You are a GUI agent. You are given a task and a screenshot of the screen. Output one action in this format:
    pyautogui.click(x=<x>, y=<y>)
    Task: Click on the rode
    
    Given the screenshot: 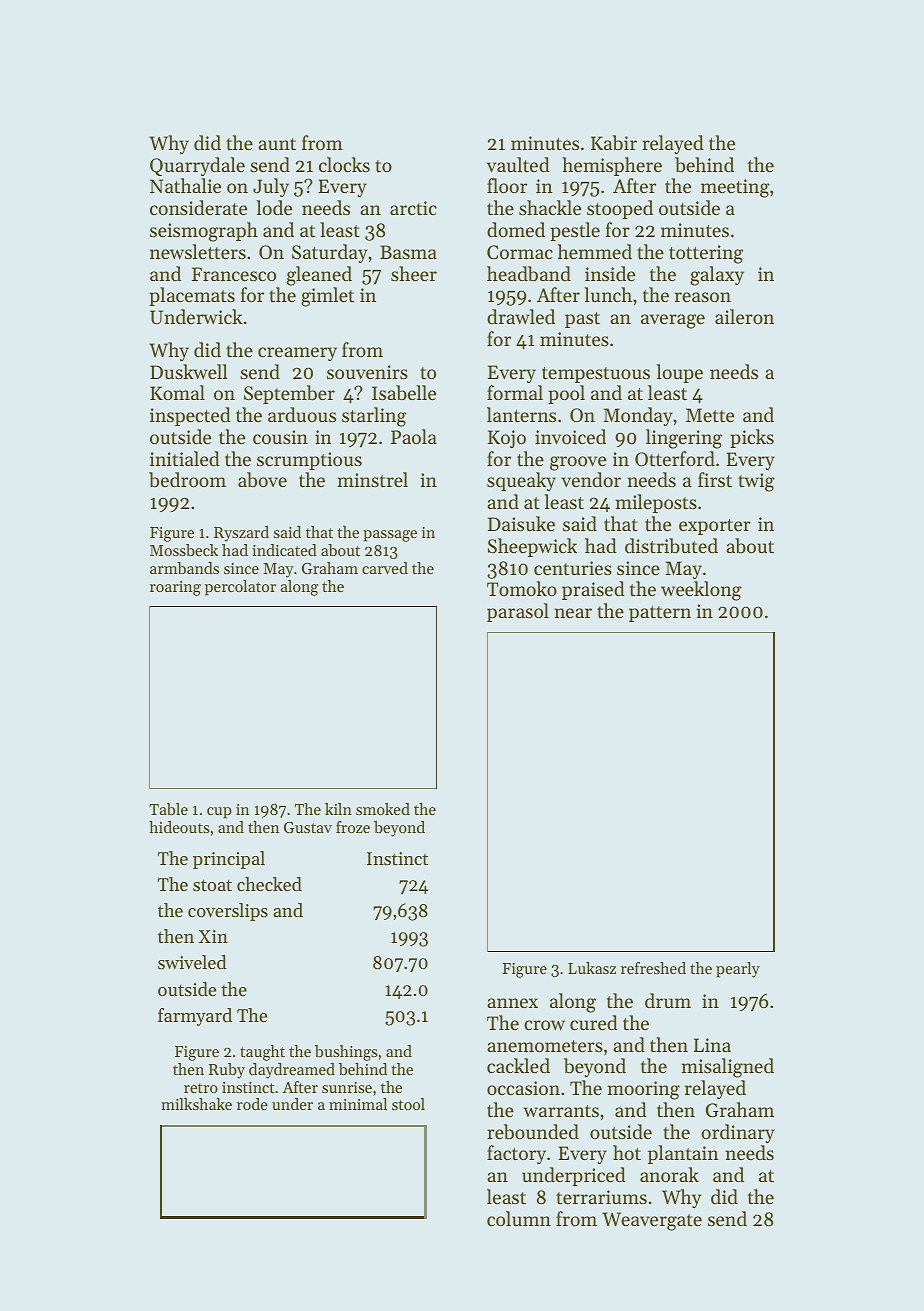 What is the action you would take?
    pyautogui.click(x=252, y=1104)
